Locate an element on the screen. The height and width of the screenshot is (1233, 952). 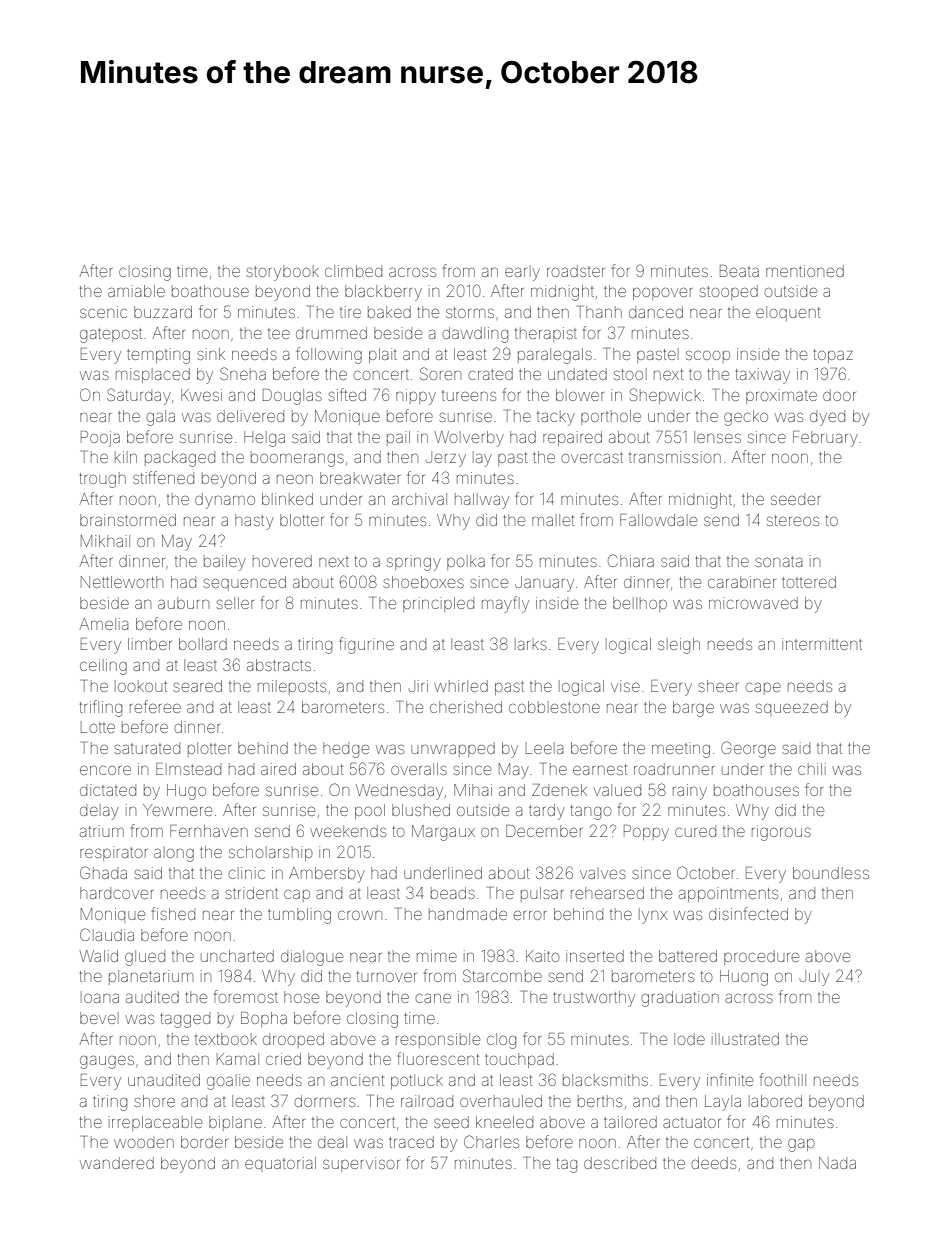
tumbling is located at coordinates (299, 916).
